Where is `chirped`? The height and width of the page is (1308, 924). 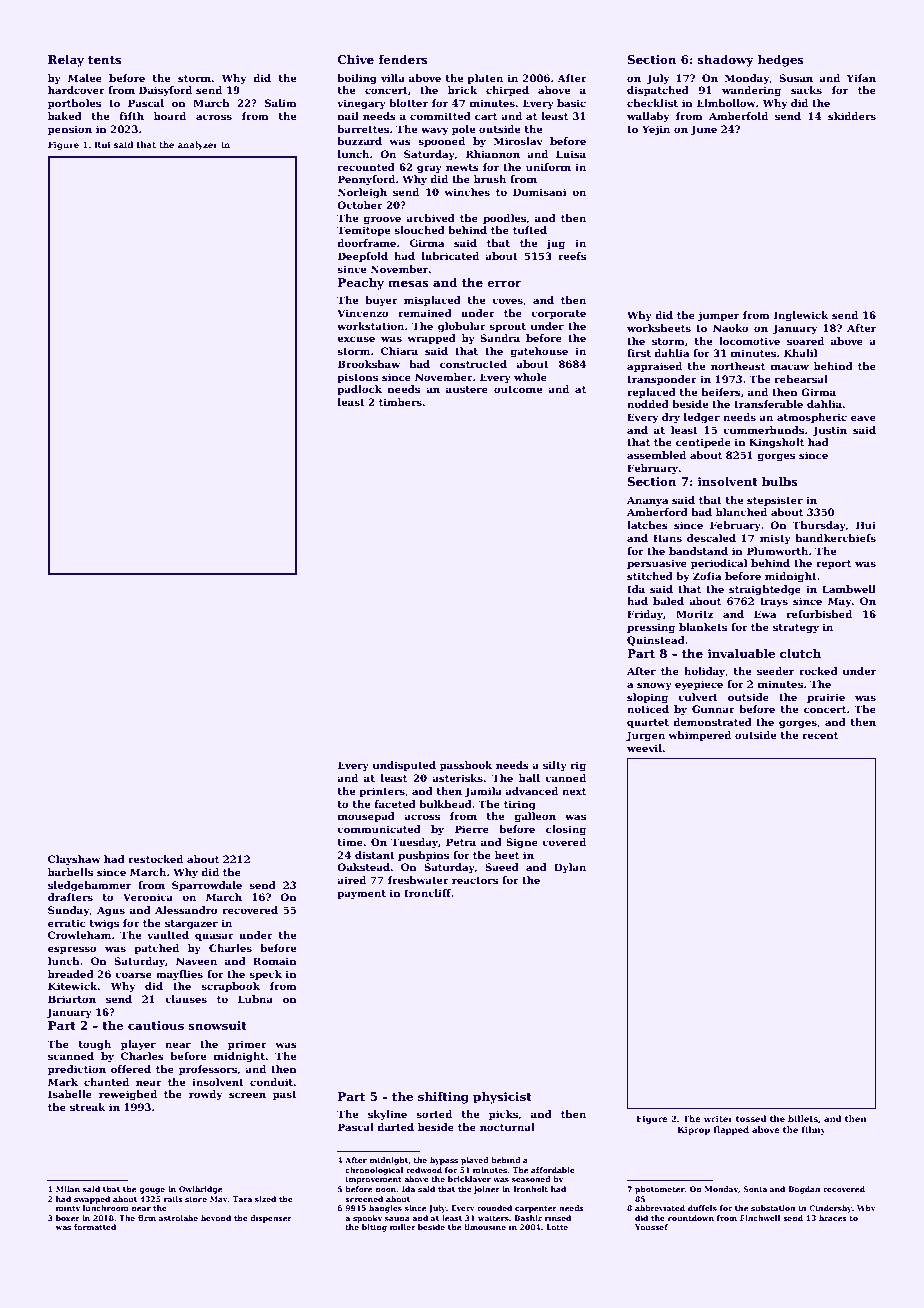
chirped is located at coordinates (507, 91).
